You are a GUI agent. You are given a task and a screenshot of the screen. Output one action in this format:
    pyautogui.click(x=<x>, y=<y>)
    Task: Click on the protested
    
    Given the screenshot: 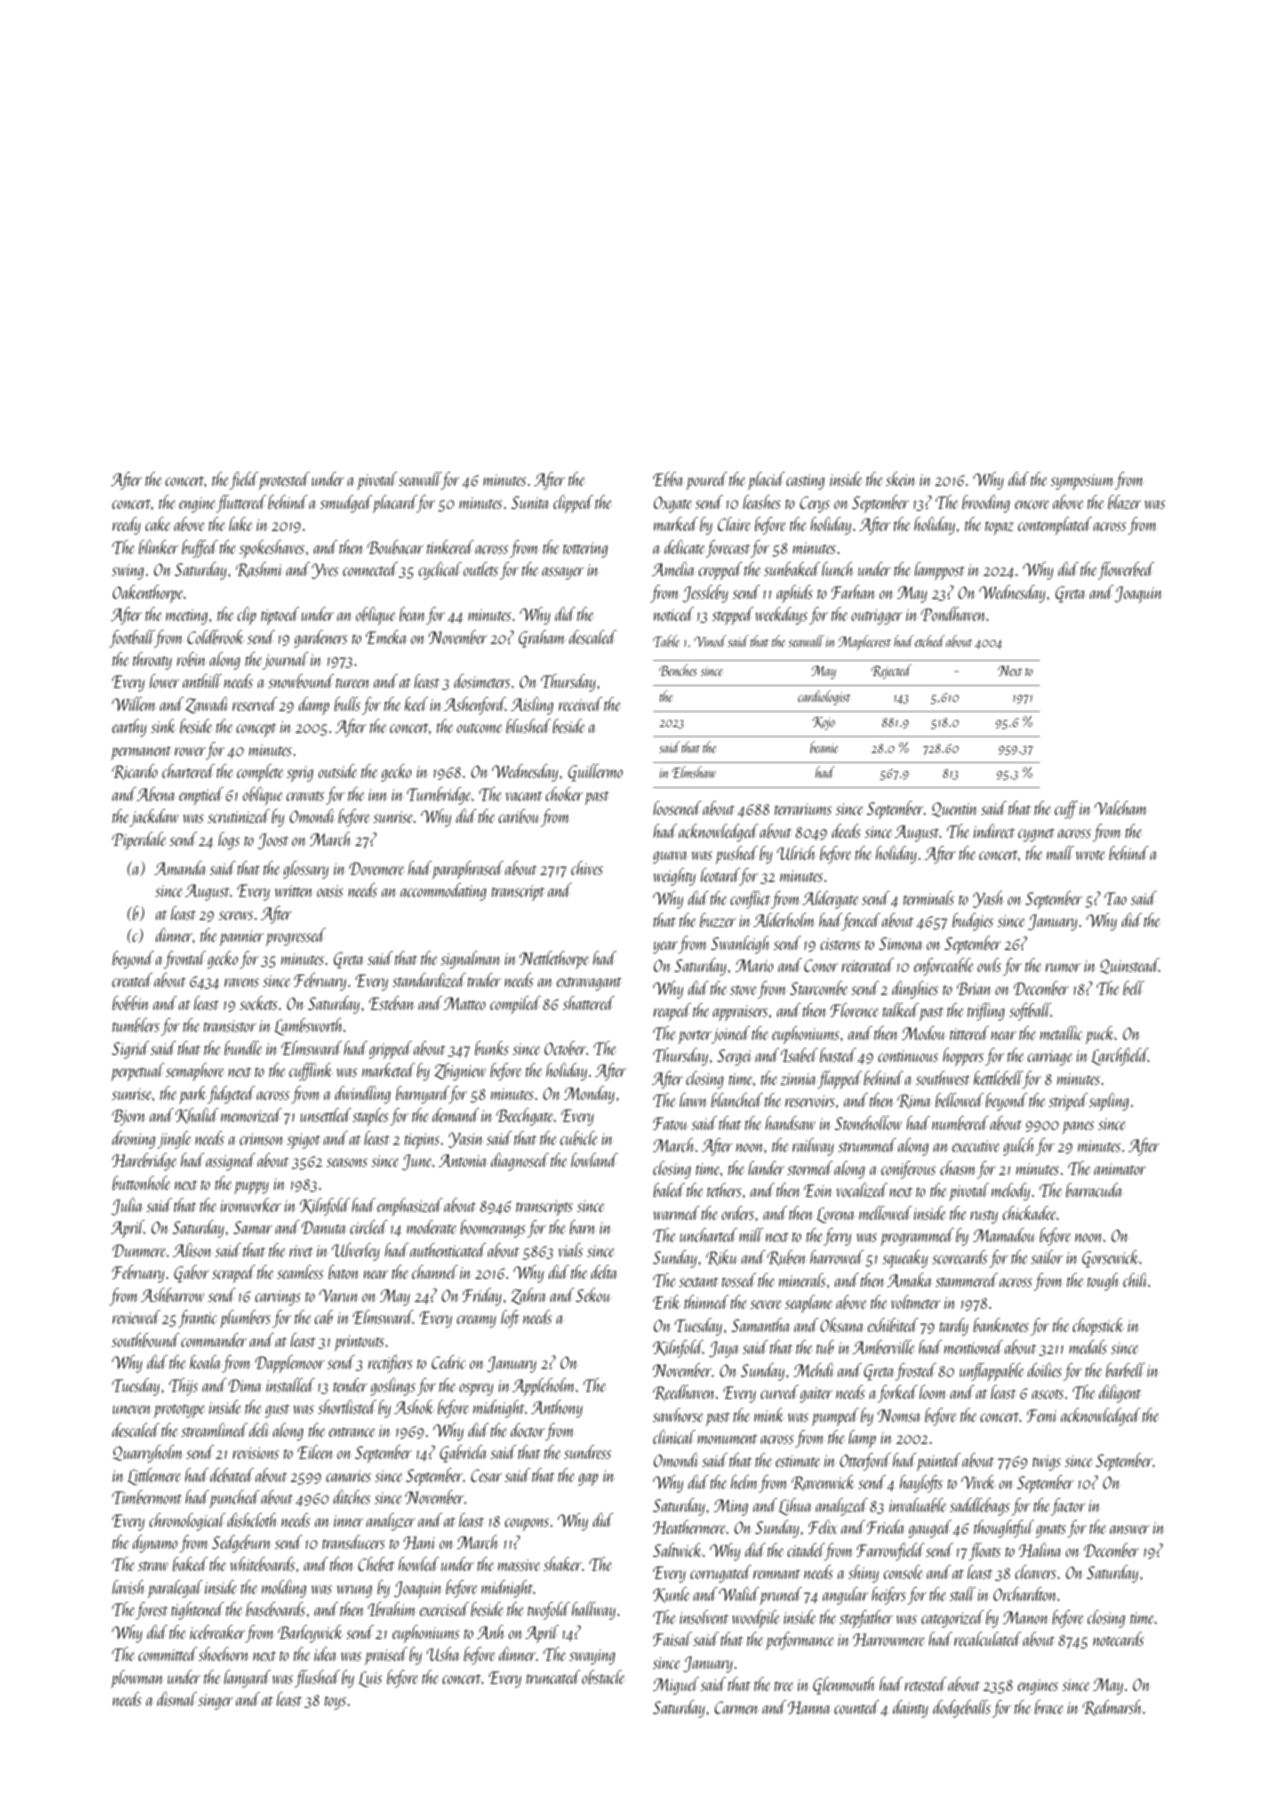 What is the action you would take?
    pyautogui.click(x=284, y=481)
